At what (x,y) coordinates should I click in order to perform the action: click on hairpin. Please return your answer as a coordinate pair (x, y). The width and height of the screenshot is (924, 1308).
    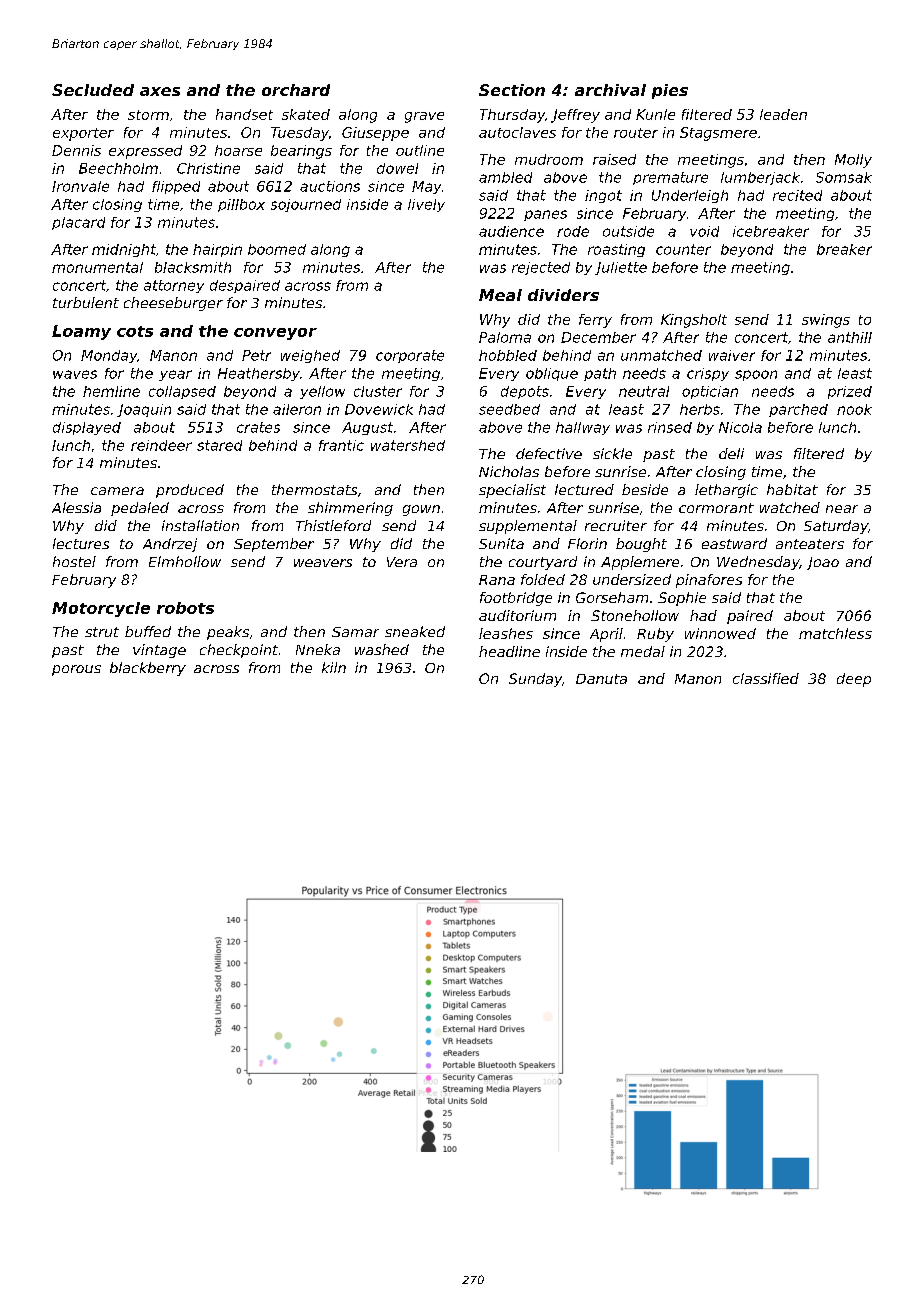
    Looking at the image, I should click on (217, 250).
